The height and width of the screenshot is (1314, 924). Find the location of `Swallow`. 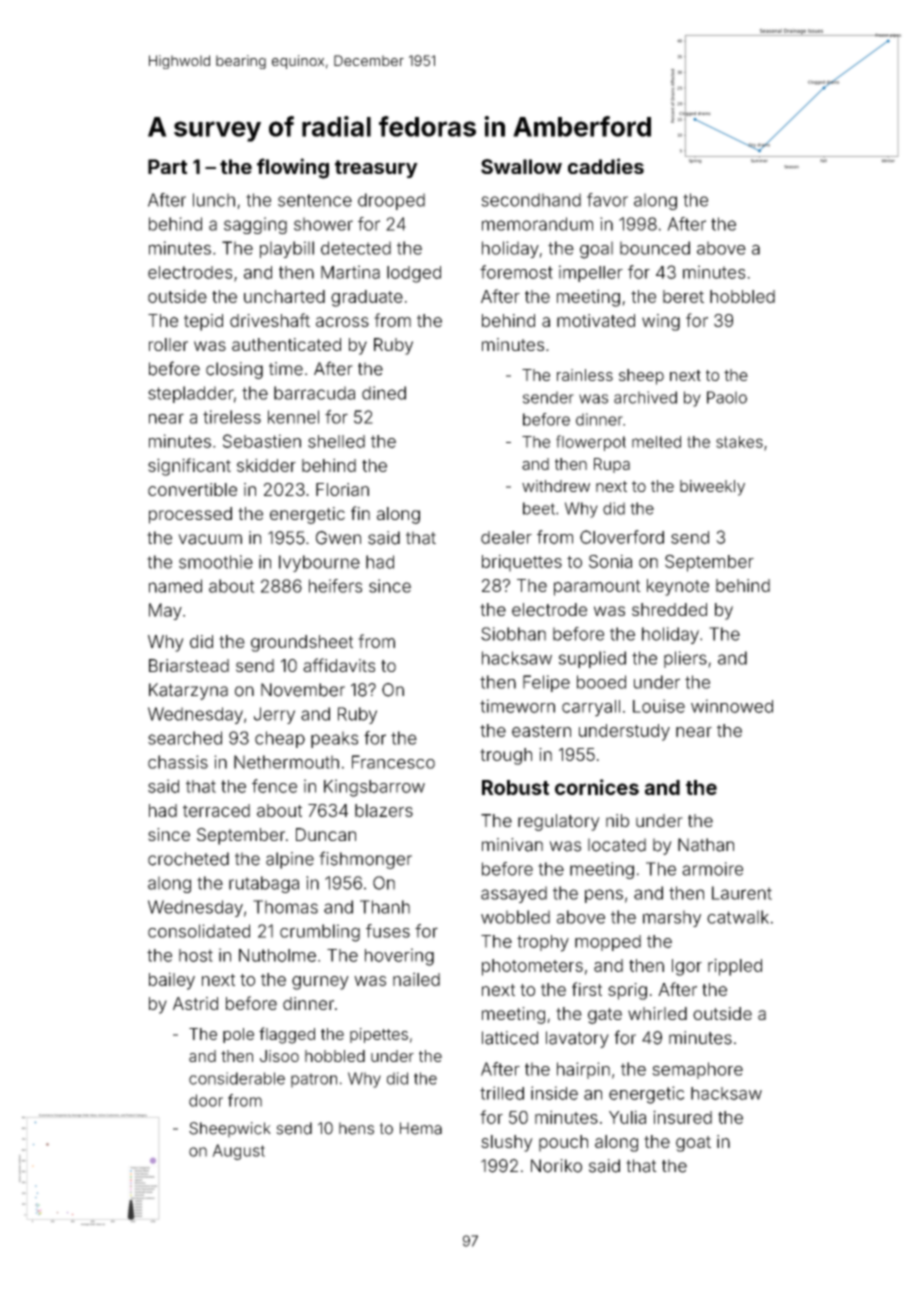

Swallow is located at coordinates (521, 166).
